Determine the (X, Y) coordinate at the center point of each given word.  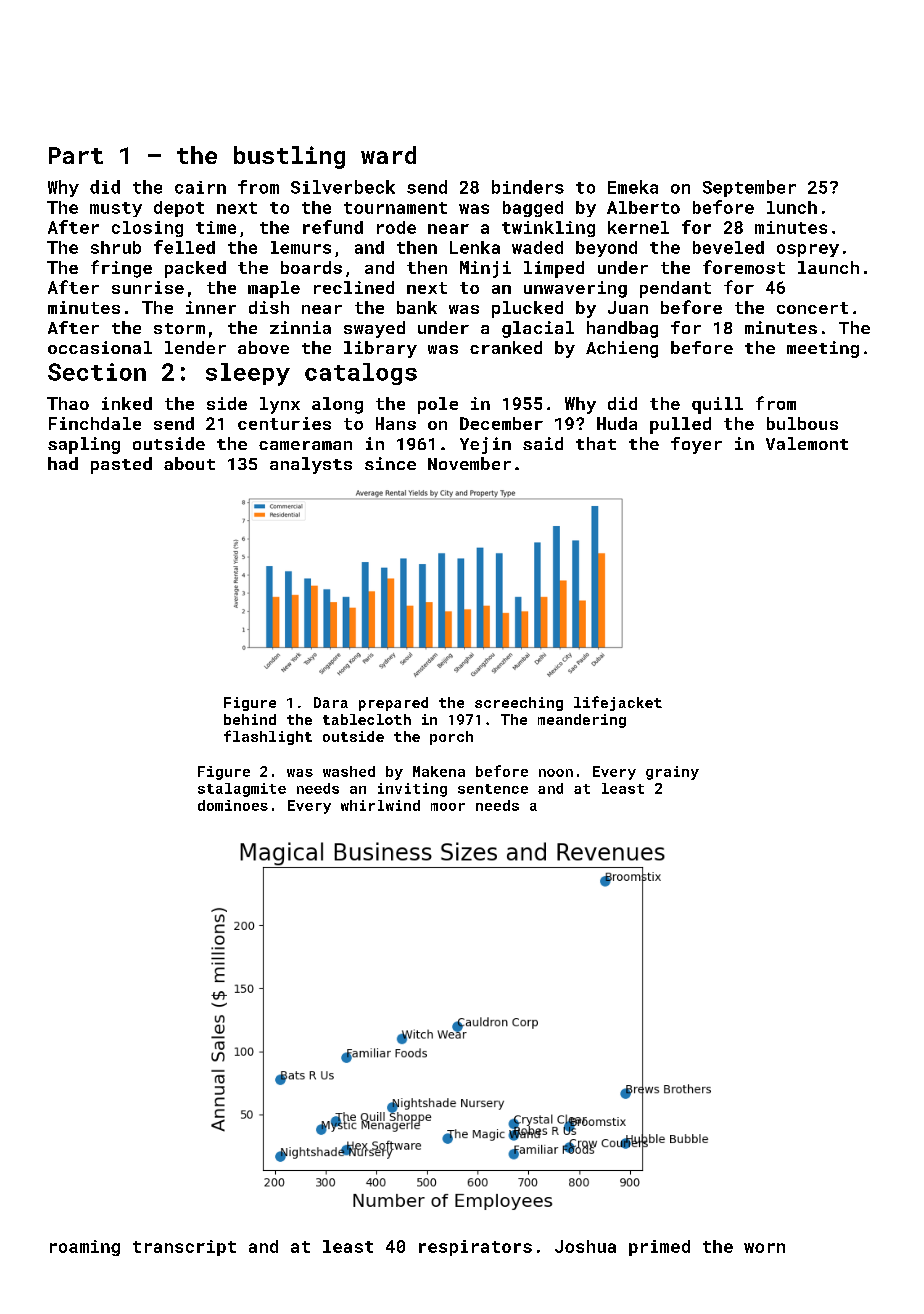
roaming (85, 1248)
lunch (792, 207)
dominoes (233, 805)
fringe (121, 269)
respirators (475, 1248)
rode (396, 227)
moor (448, 807)
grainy (672, 773)
